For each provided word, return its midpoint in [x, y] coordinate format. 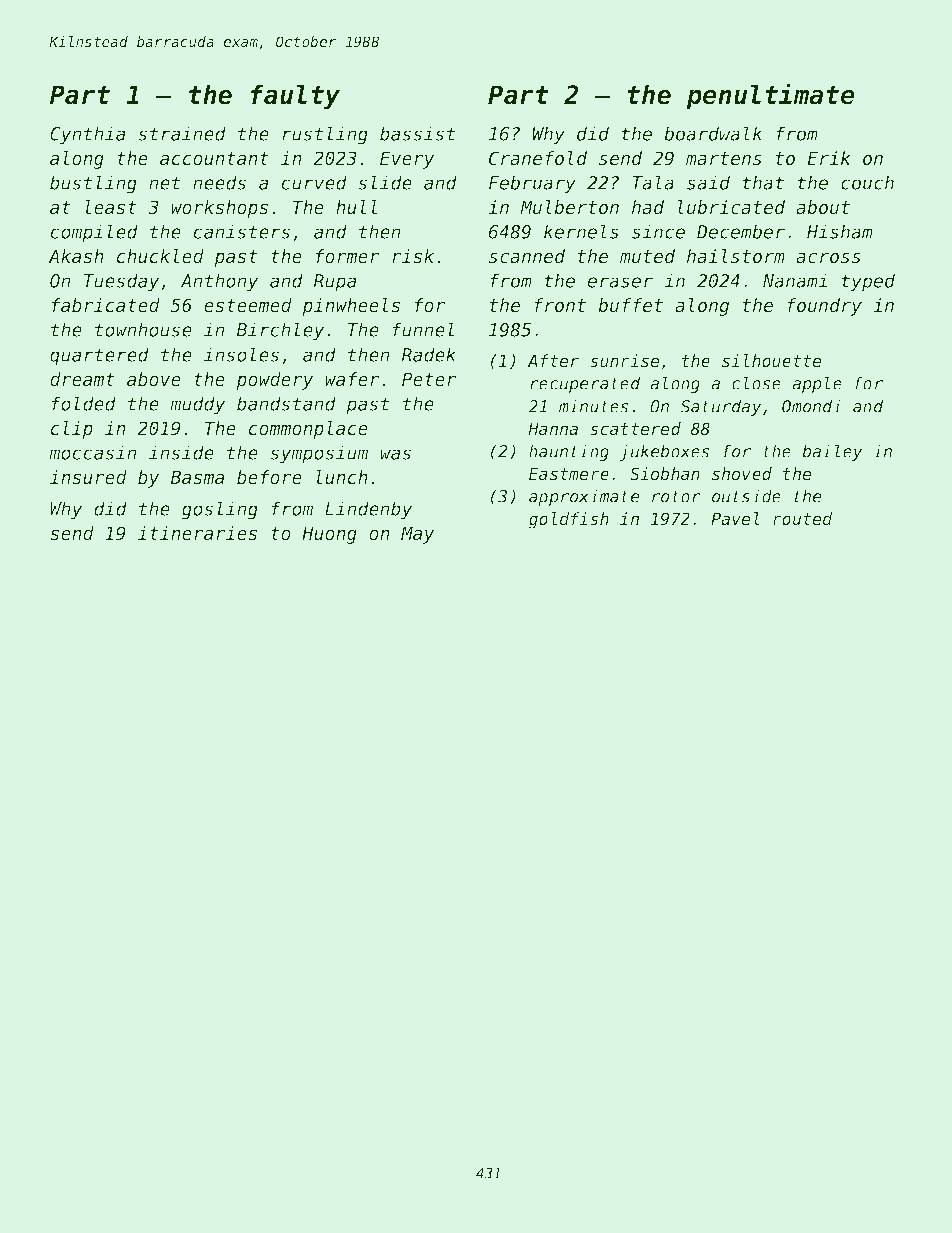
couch [867, 182]
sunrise [624, 360]
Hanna [553, 428]
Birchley [281, 331]
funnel [423, 329]
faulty [295, 97]
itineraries [197, 533]
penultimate [770, 96]
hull [356, 207]
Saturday [721, 407]
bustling [93, 184]
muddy [198, 405]
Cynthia [87, 135]
